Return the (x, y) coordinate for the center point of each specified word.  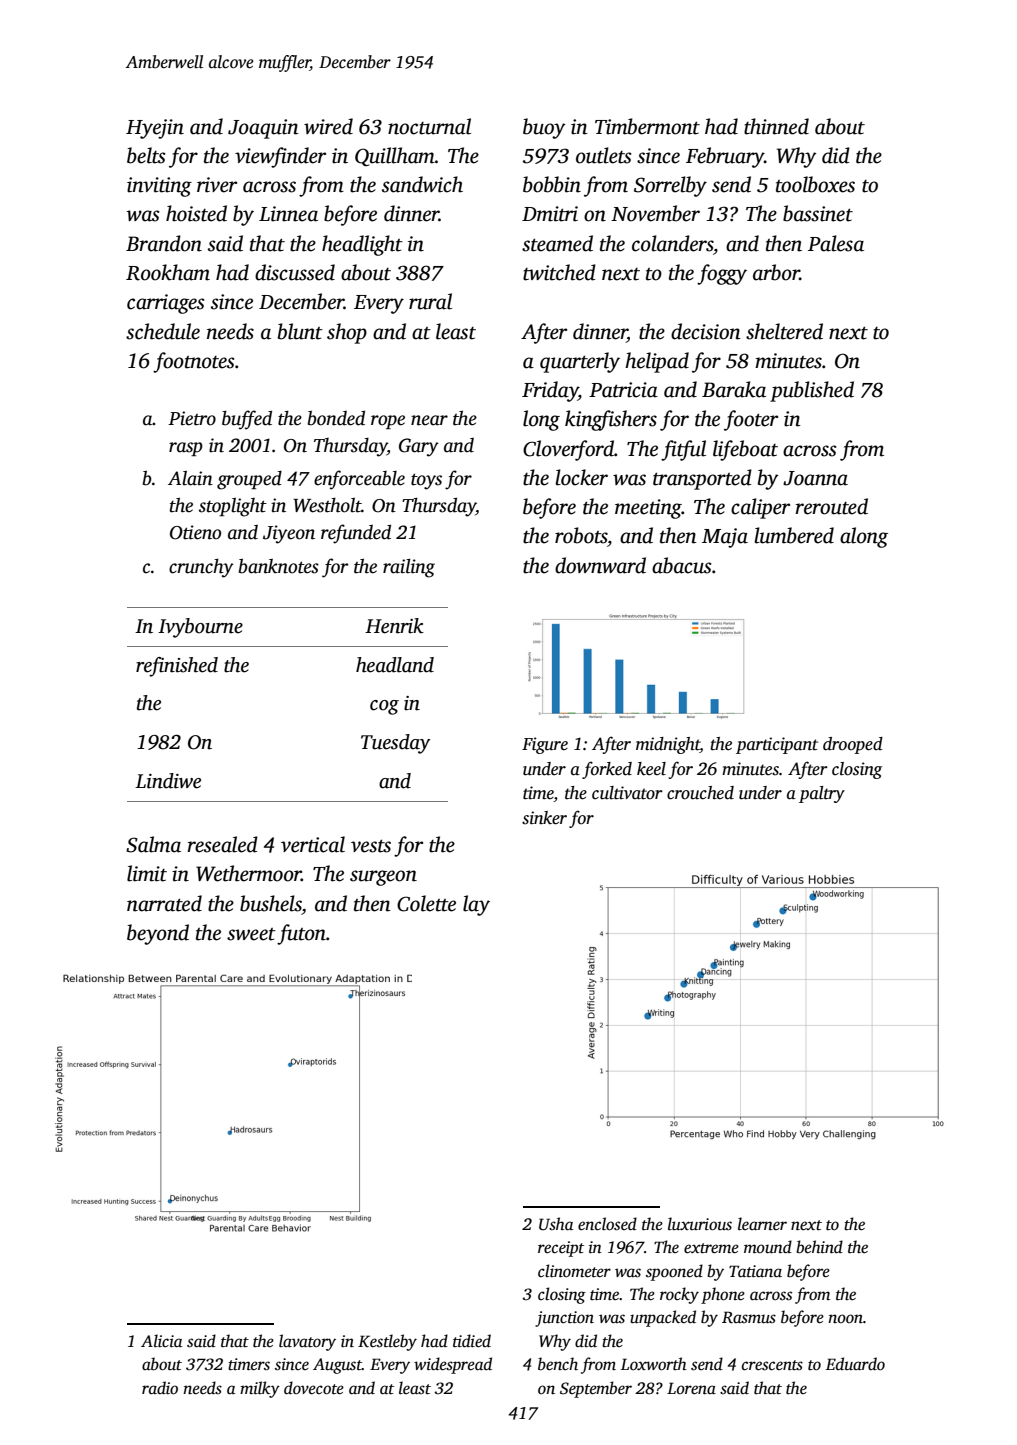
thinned (776, 126)
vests (371, 846)
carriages (166, 304)
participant (777, 745)
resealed (222, 844)
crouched (700, 793)
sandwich (422, 184)
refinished (177, 667)
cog (384, 707)
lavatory (307, 1342)
